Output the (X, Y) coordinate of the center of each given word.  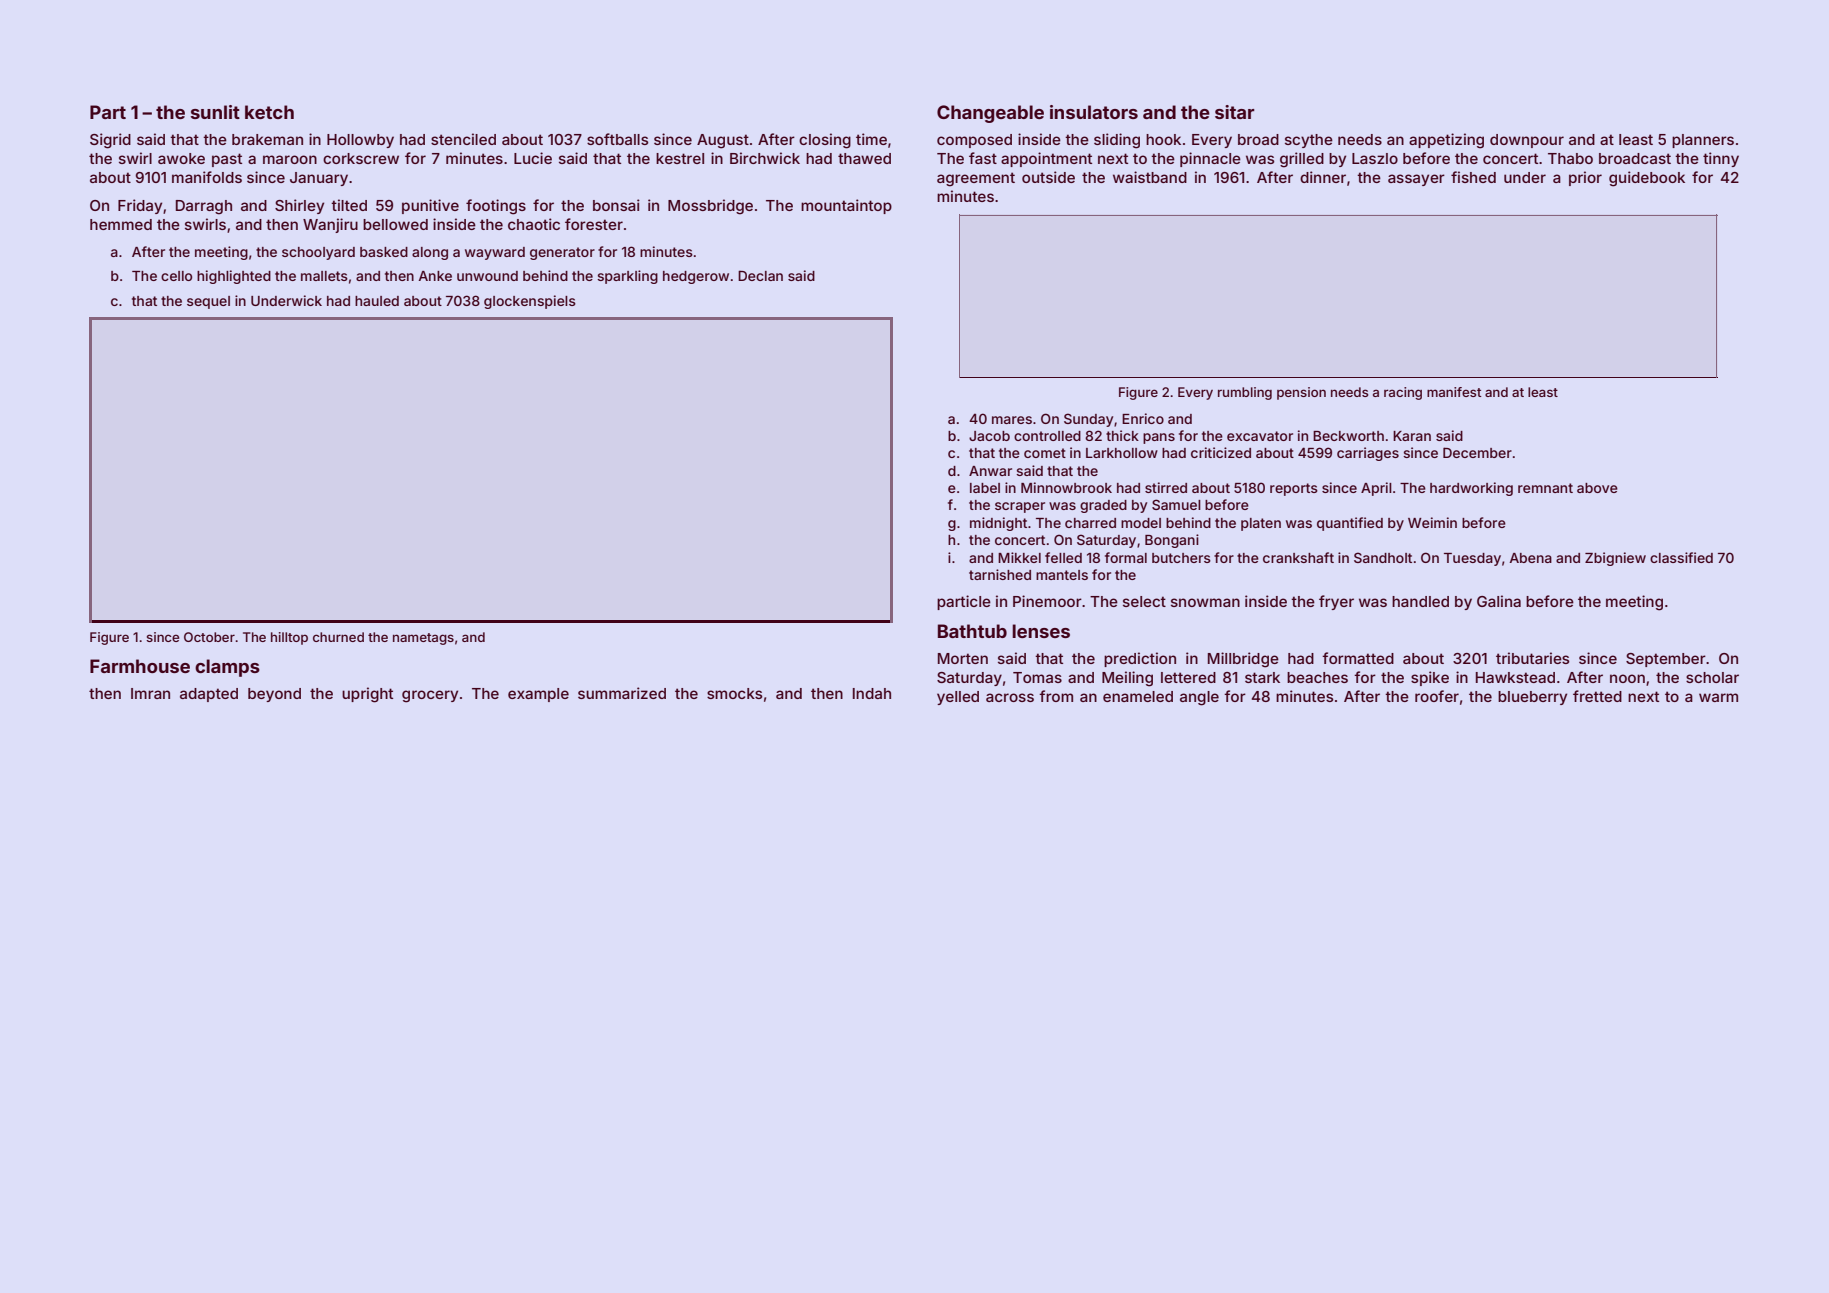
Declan (760, 275)
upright (367, 695)
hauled (377, 301)
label (985, 488)
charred (1090, 523)
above (1597, 488)
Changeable (990, 114)
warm (1718, 697)
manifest (1454, 392)
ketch (269, 112)
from (1056, 696)
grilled (1302, 160)
